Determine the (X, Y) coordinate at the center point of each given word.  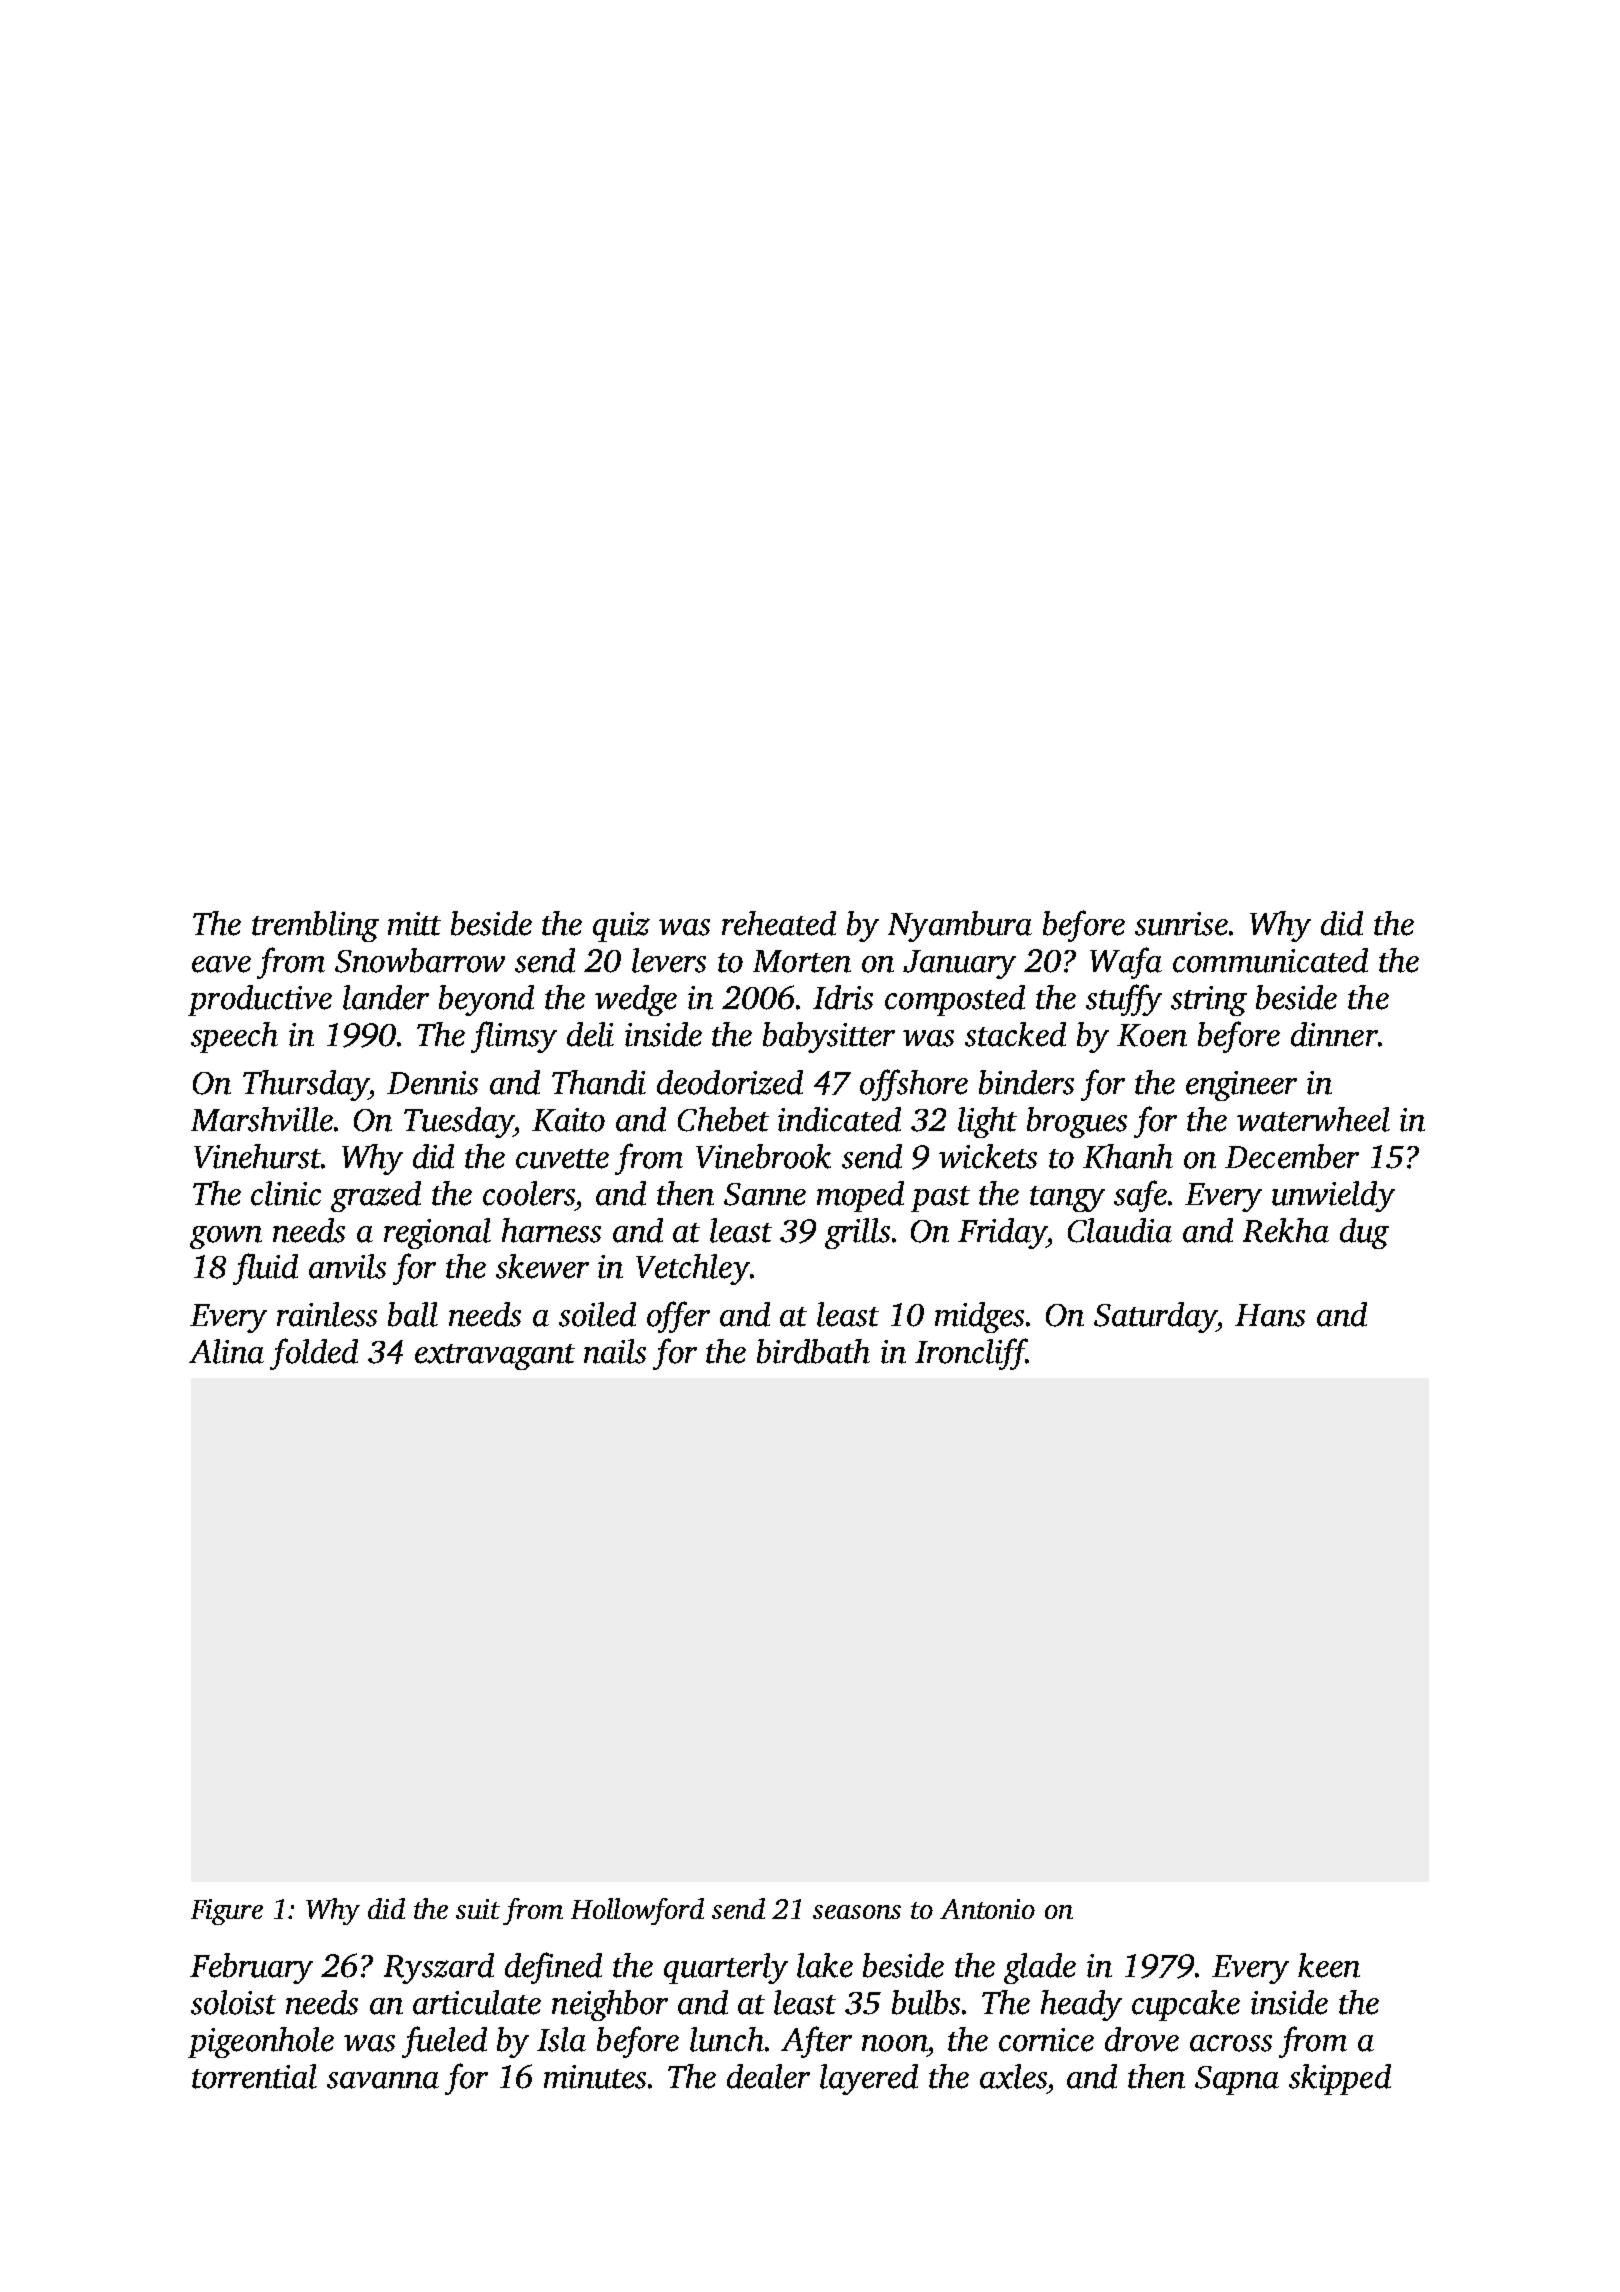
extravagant (495, 1357)
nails (615, 1351)
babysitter (829, 1037)
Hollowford (637, 1911)
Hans (1270, 1315)
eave (221, 964)
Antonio (987, 1909)
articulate (477, 2002)
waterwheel (1313, 1119)
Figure (227, 1912)
